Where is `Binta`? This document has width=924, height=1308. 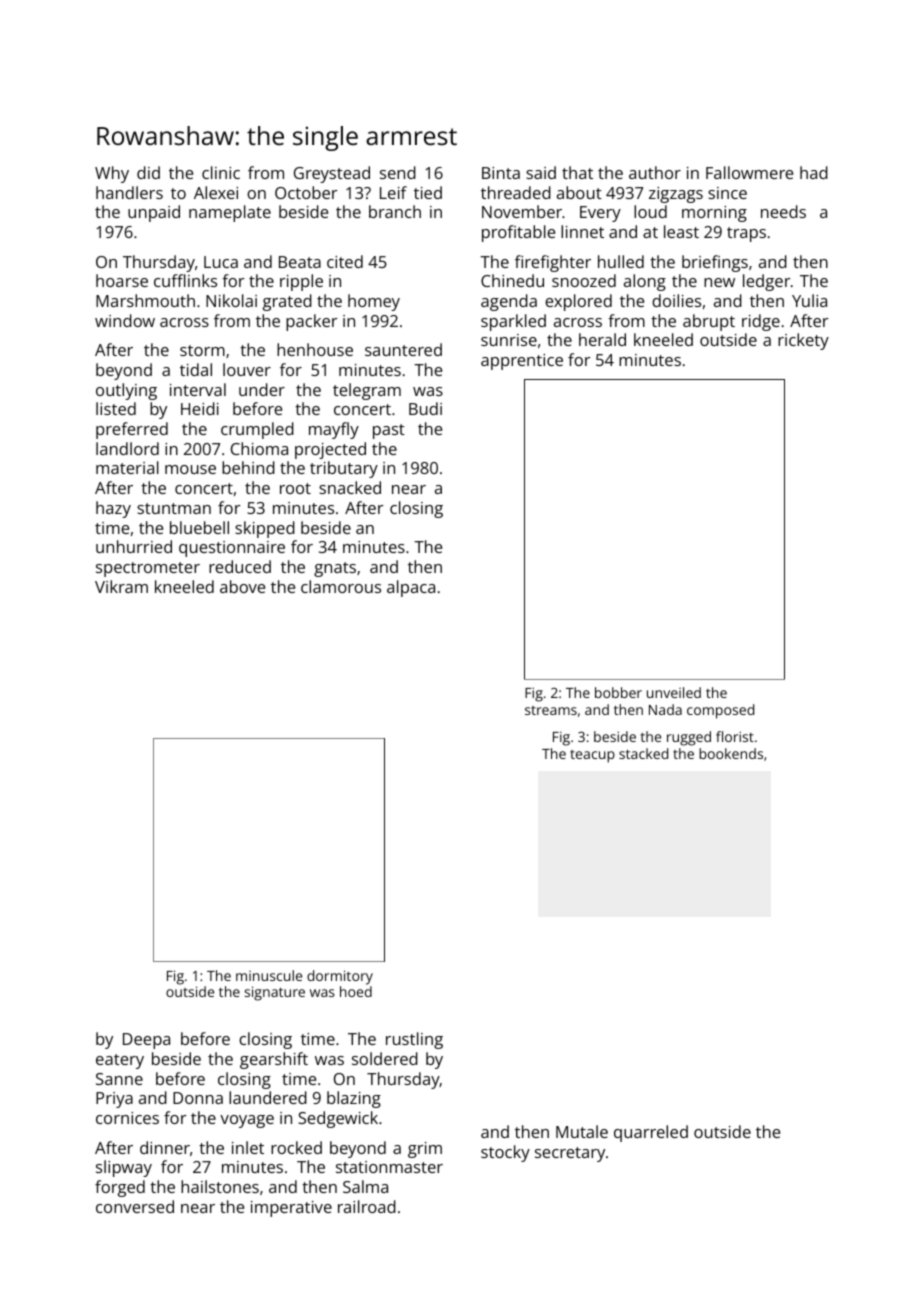
Binta is located at coordinates (501, 173).
